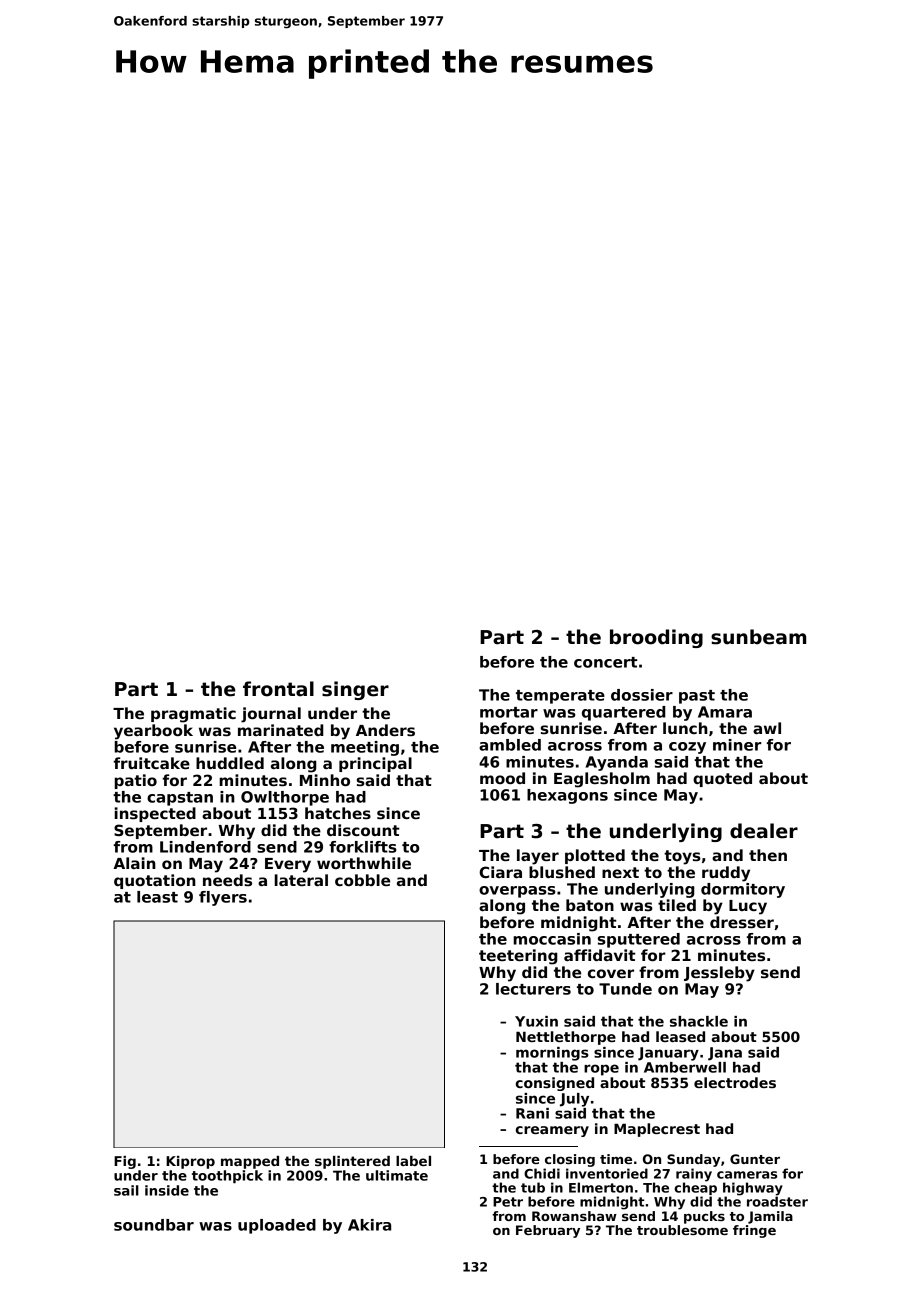  I want to click on then, so click(768, 855).
